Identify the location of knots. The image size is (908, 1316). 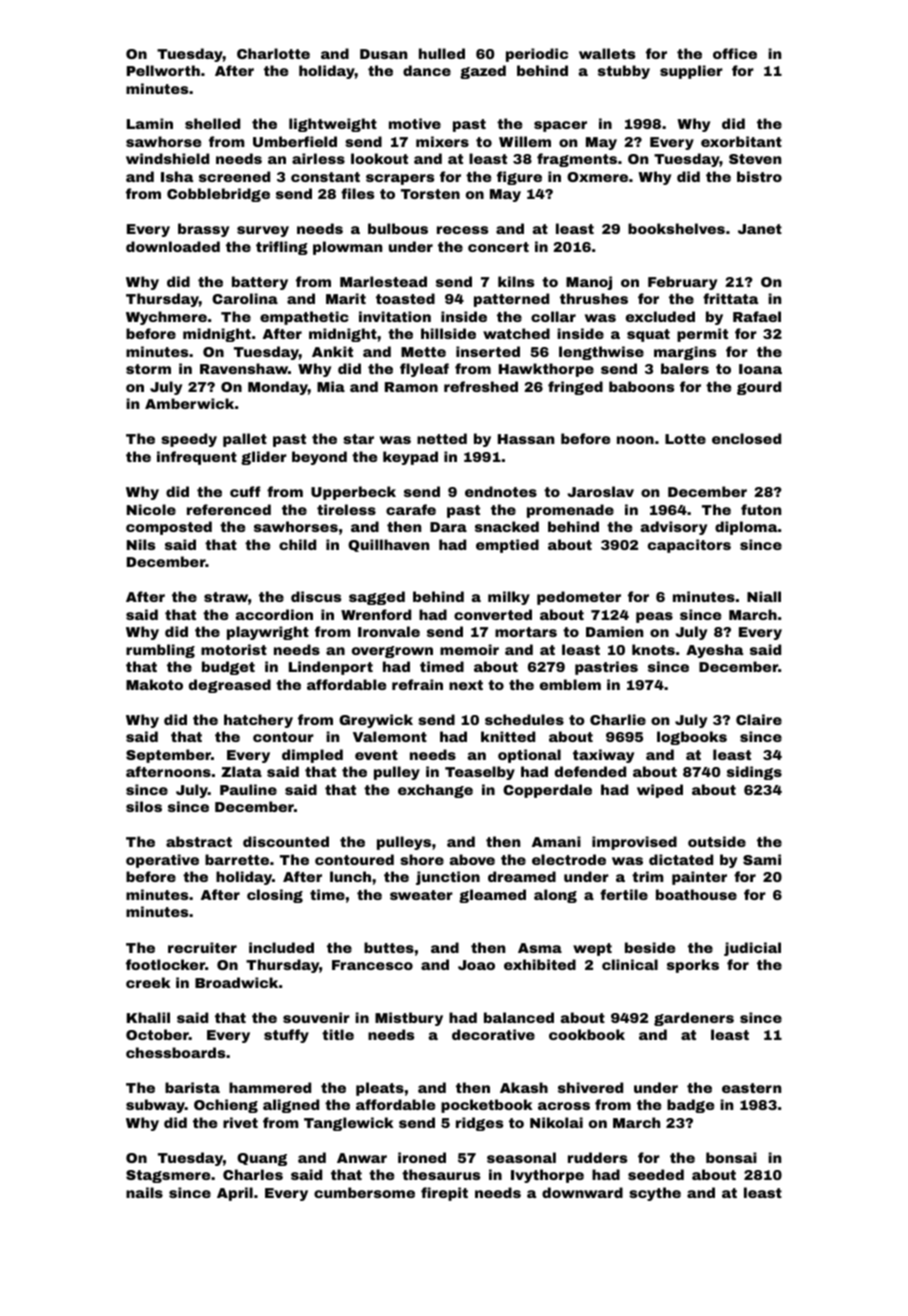
(653, 649).
